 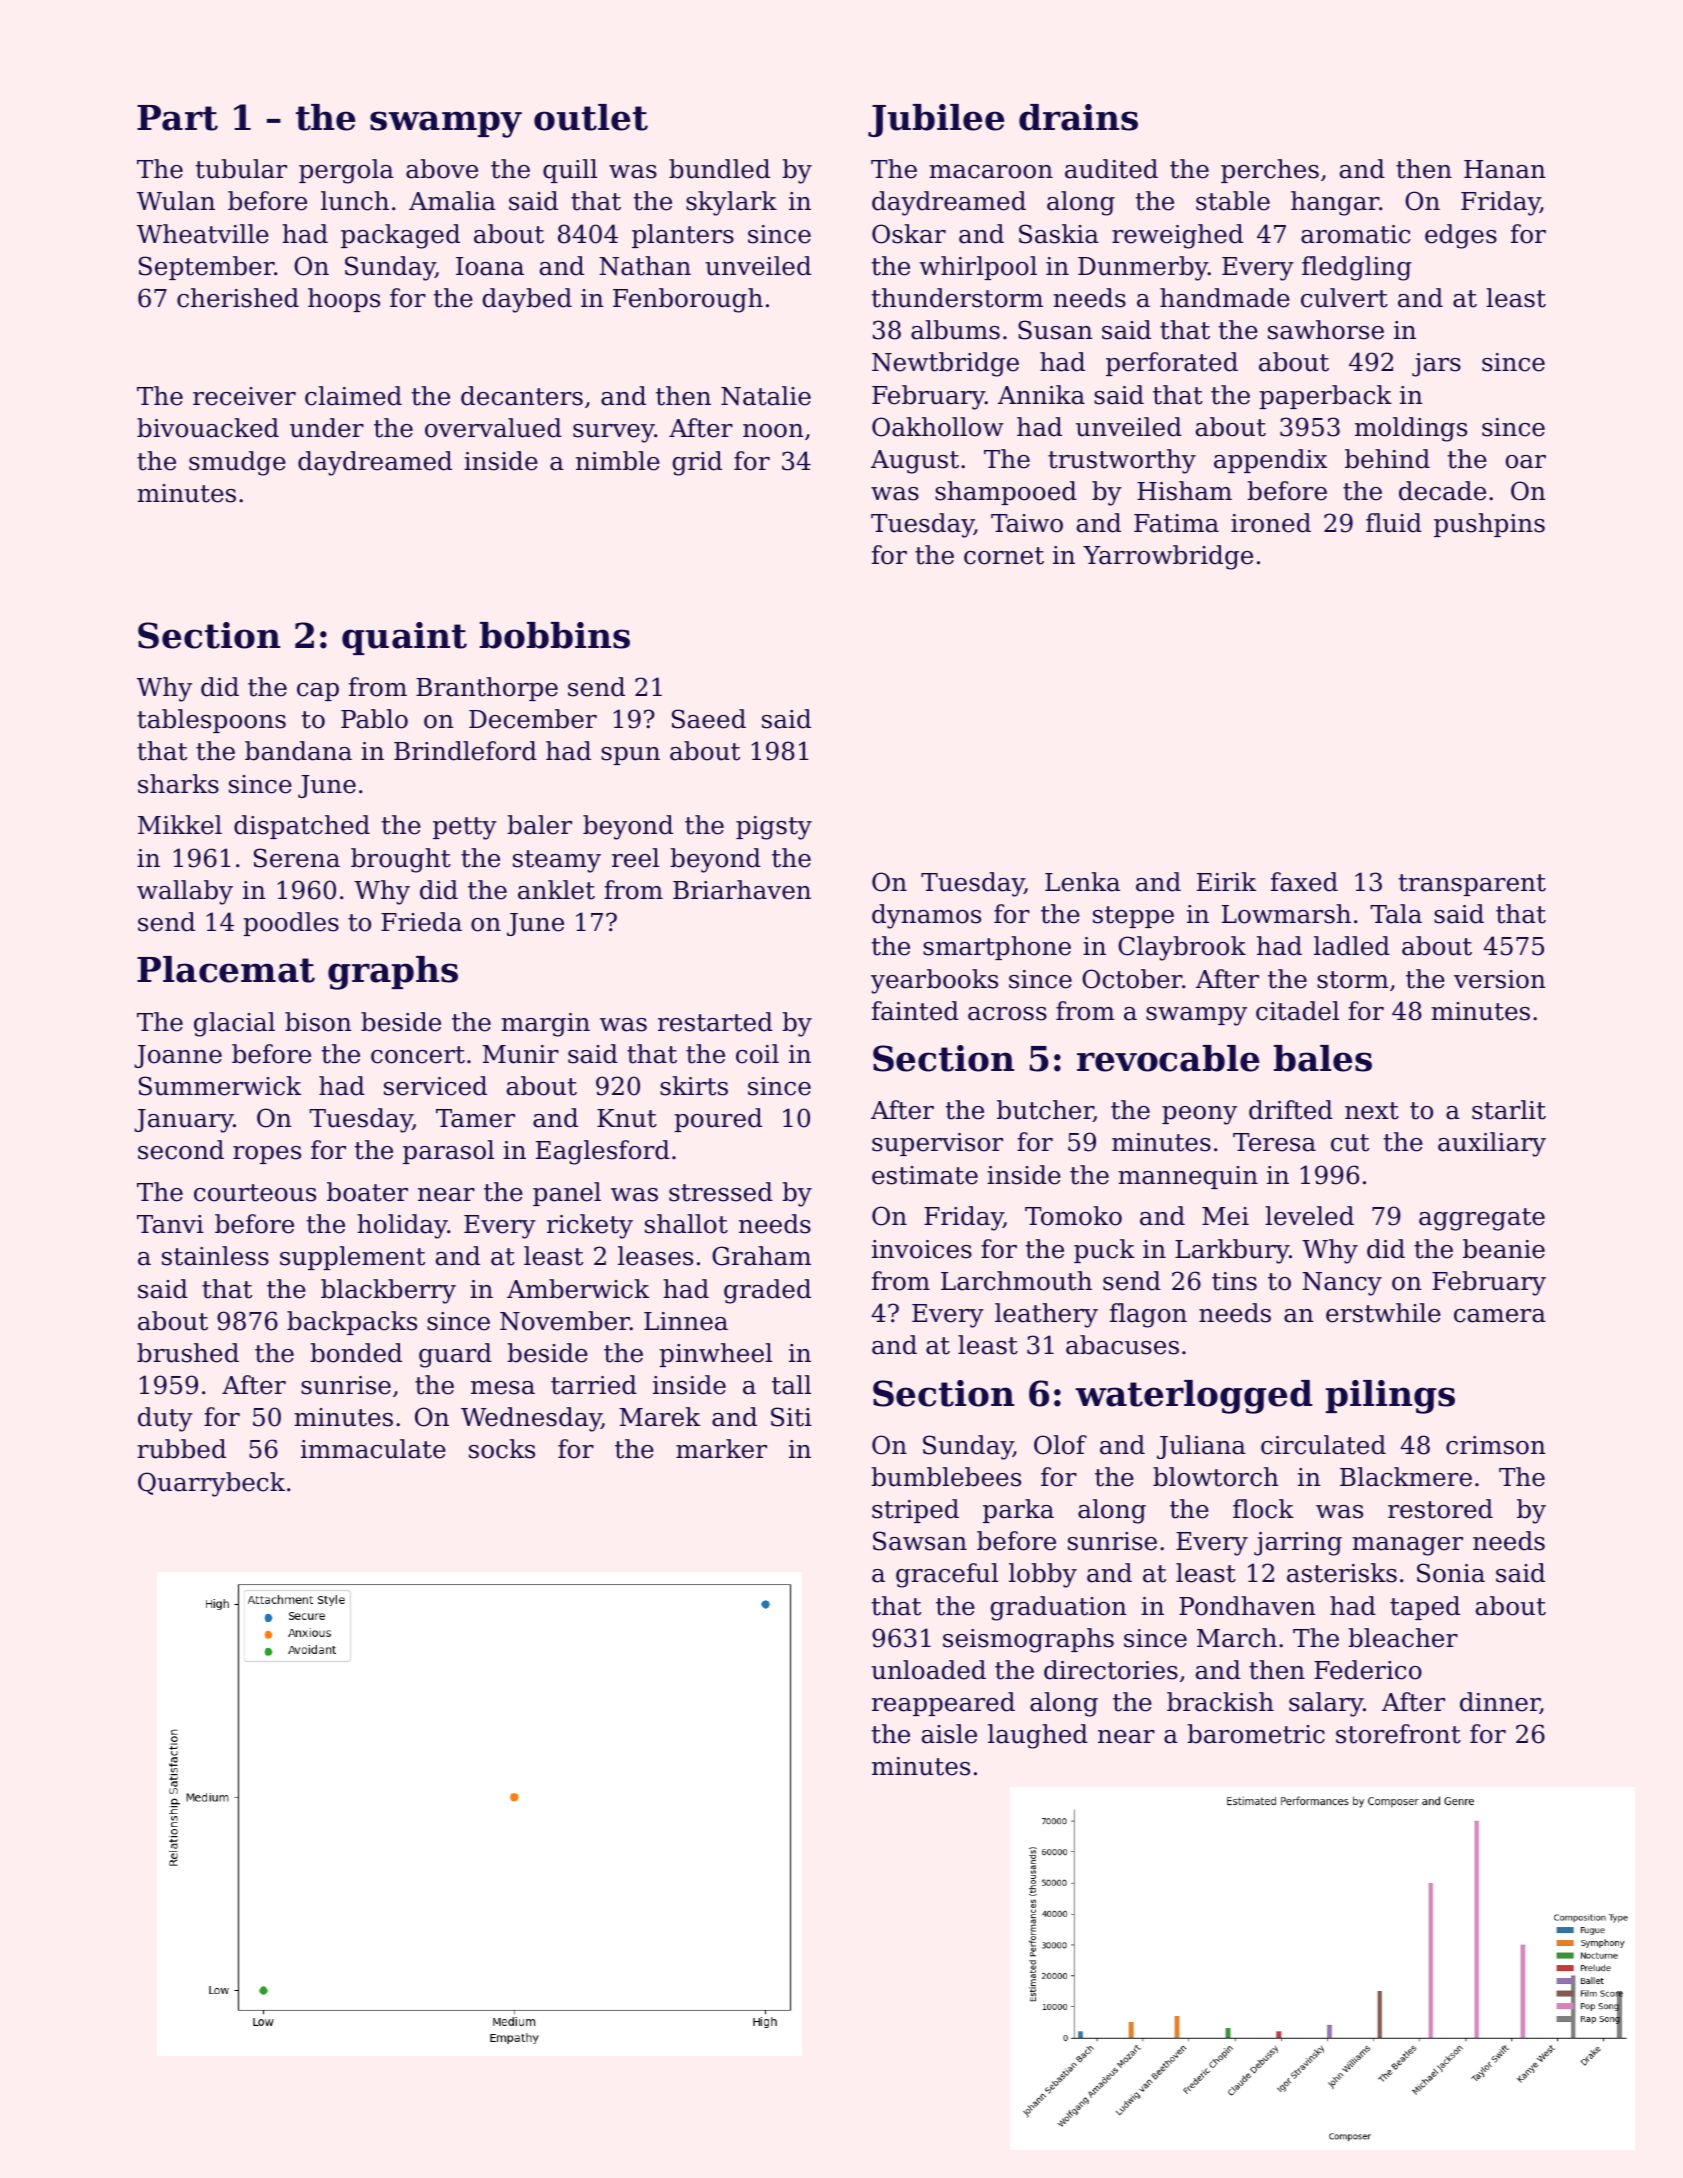 What do you see at coordinates (1482, 1219) in the document?
I see `aggregate` at bounding box center [1482, 1219].
